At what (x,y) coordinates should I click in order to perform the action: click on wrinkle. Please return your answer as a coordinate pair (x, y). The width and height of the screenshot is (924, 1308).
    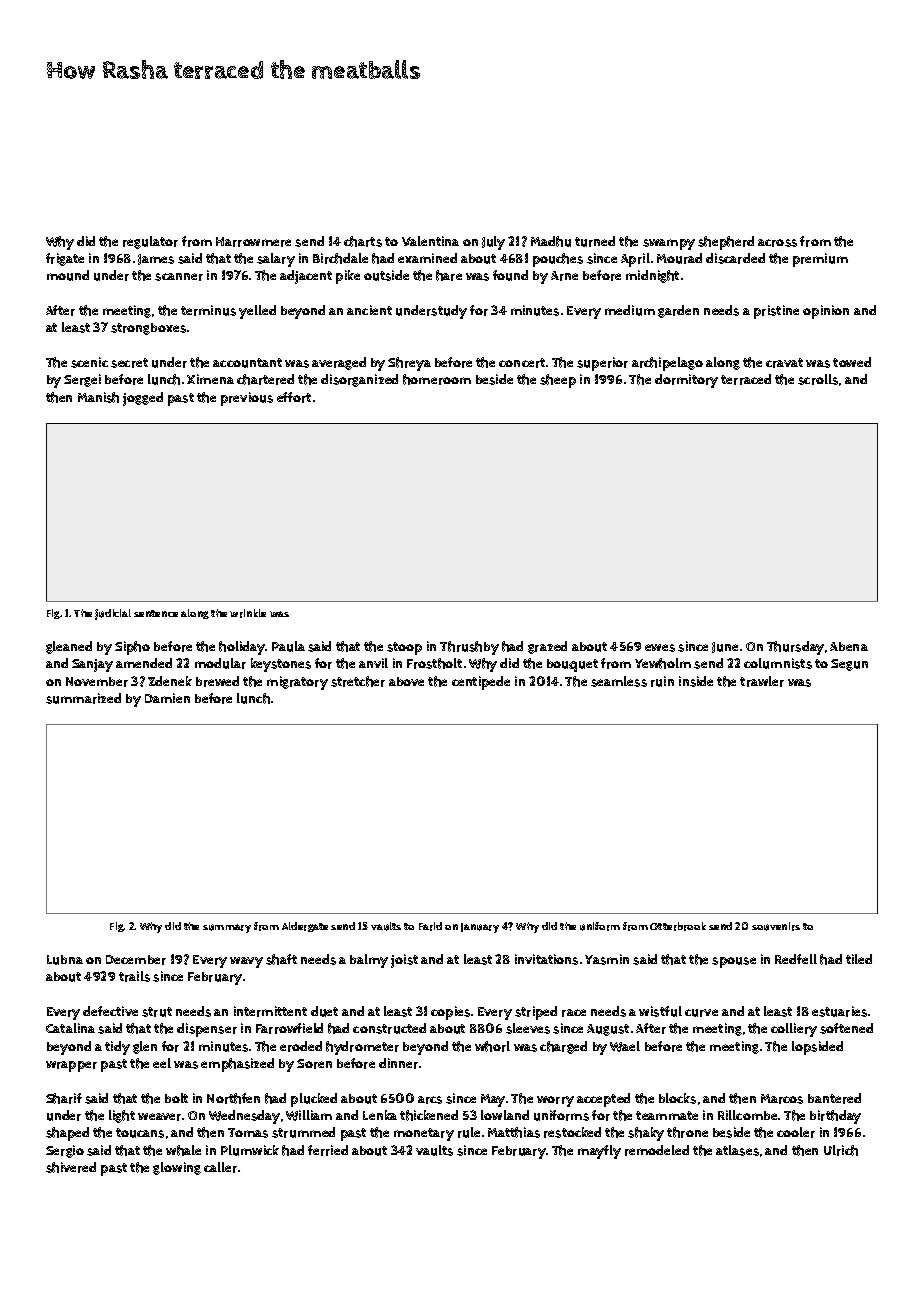
    Looking at the image, I should click on (248, 613).
